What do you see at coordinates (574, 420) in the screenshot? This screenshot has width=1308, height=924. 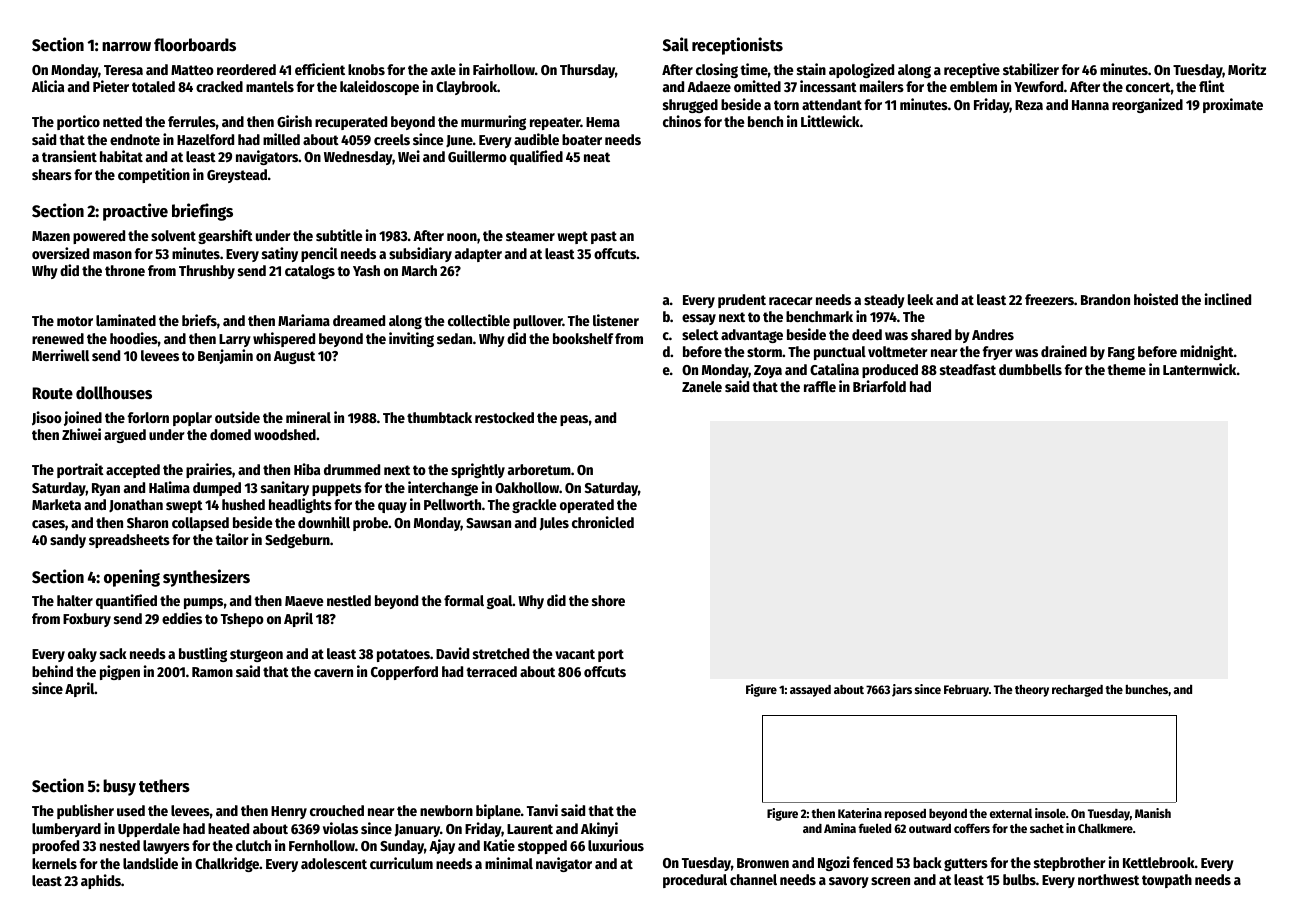 I see `peas` at bounding box center [574, 420].
